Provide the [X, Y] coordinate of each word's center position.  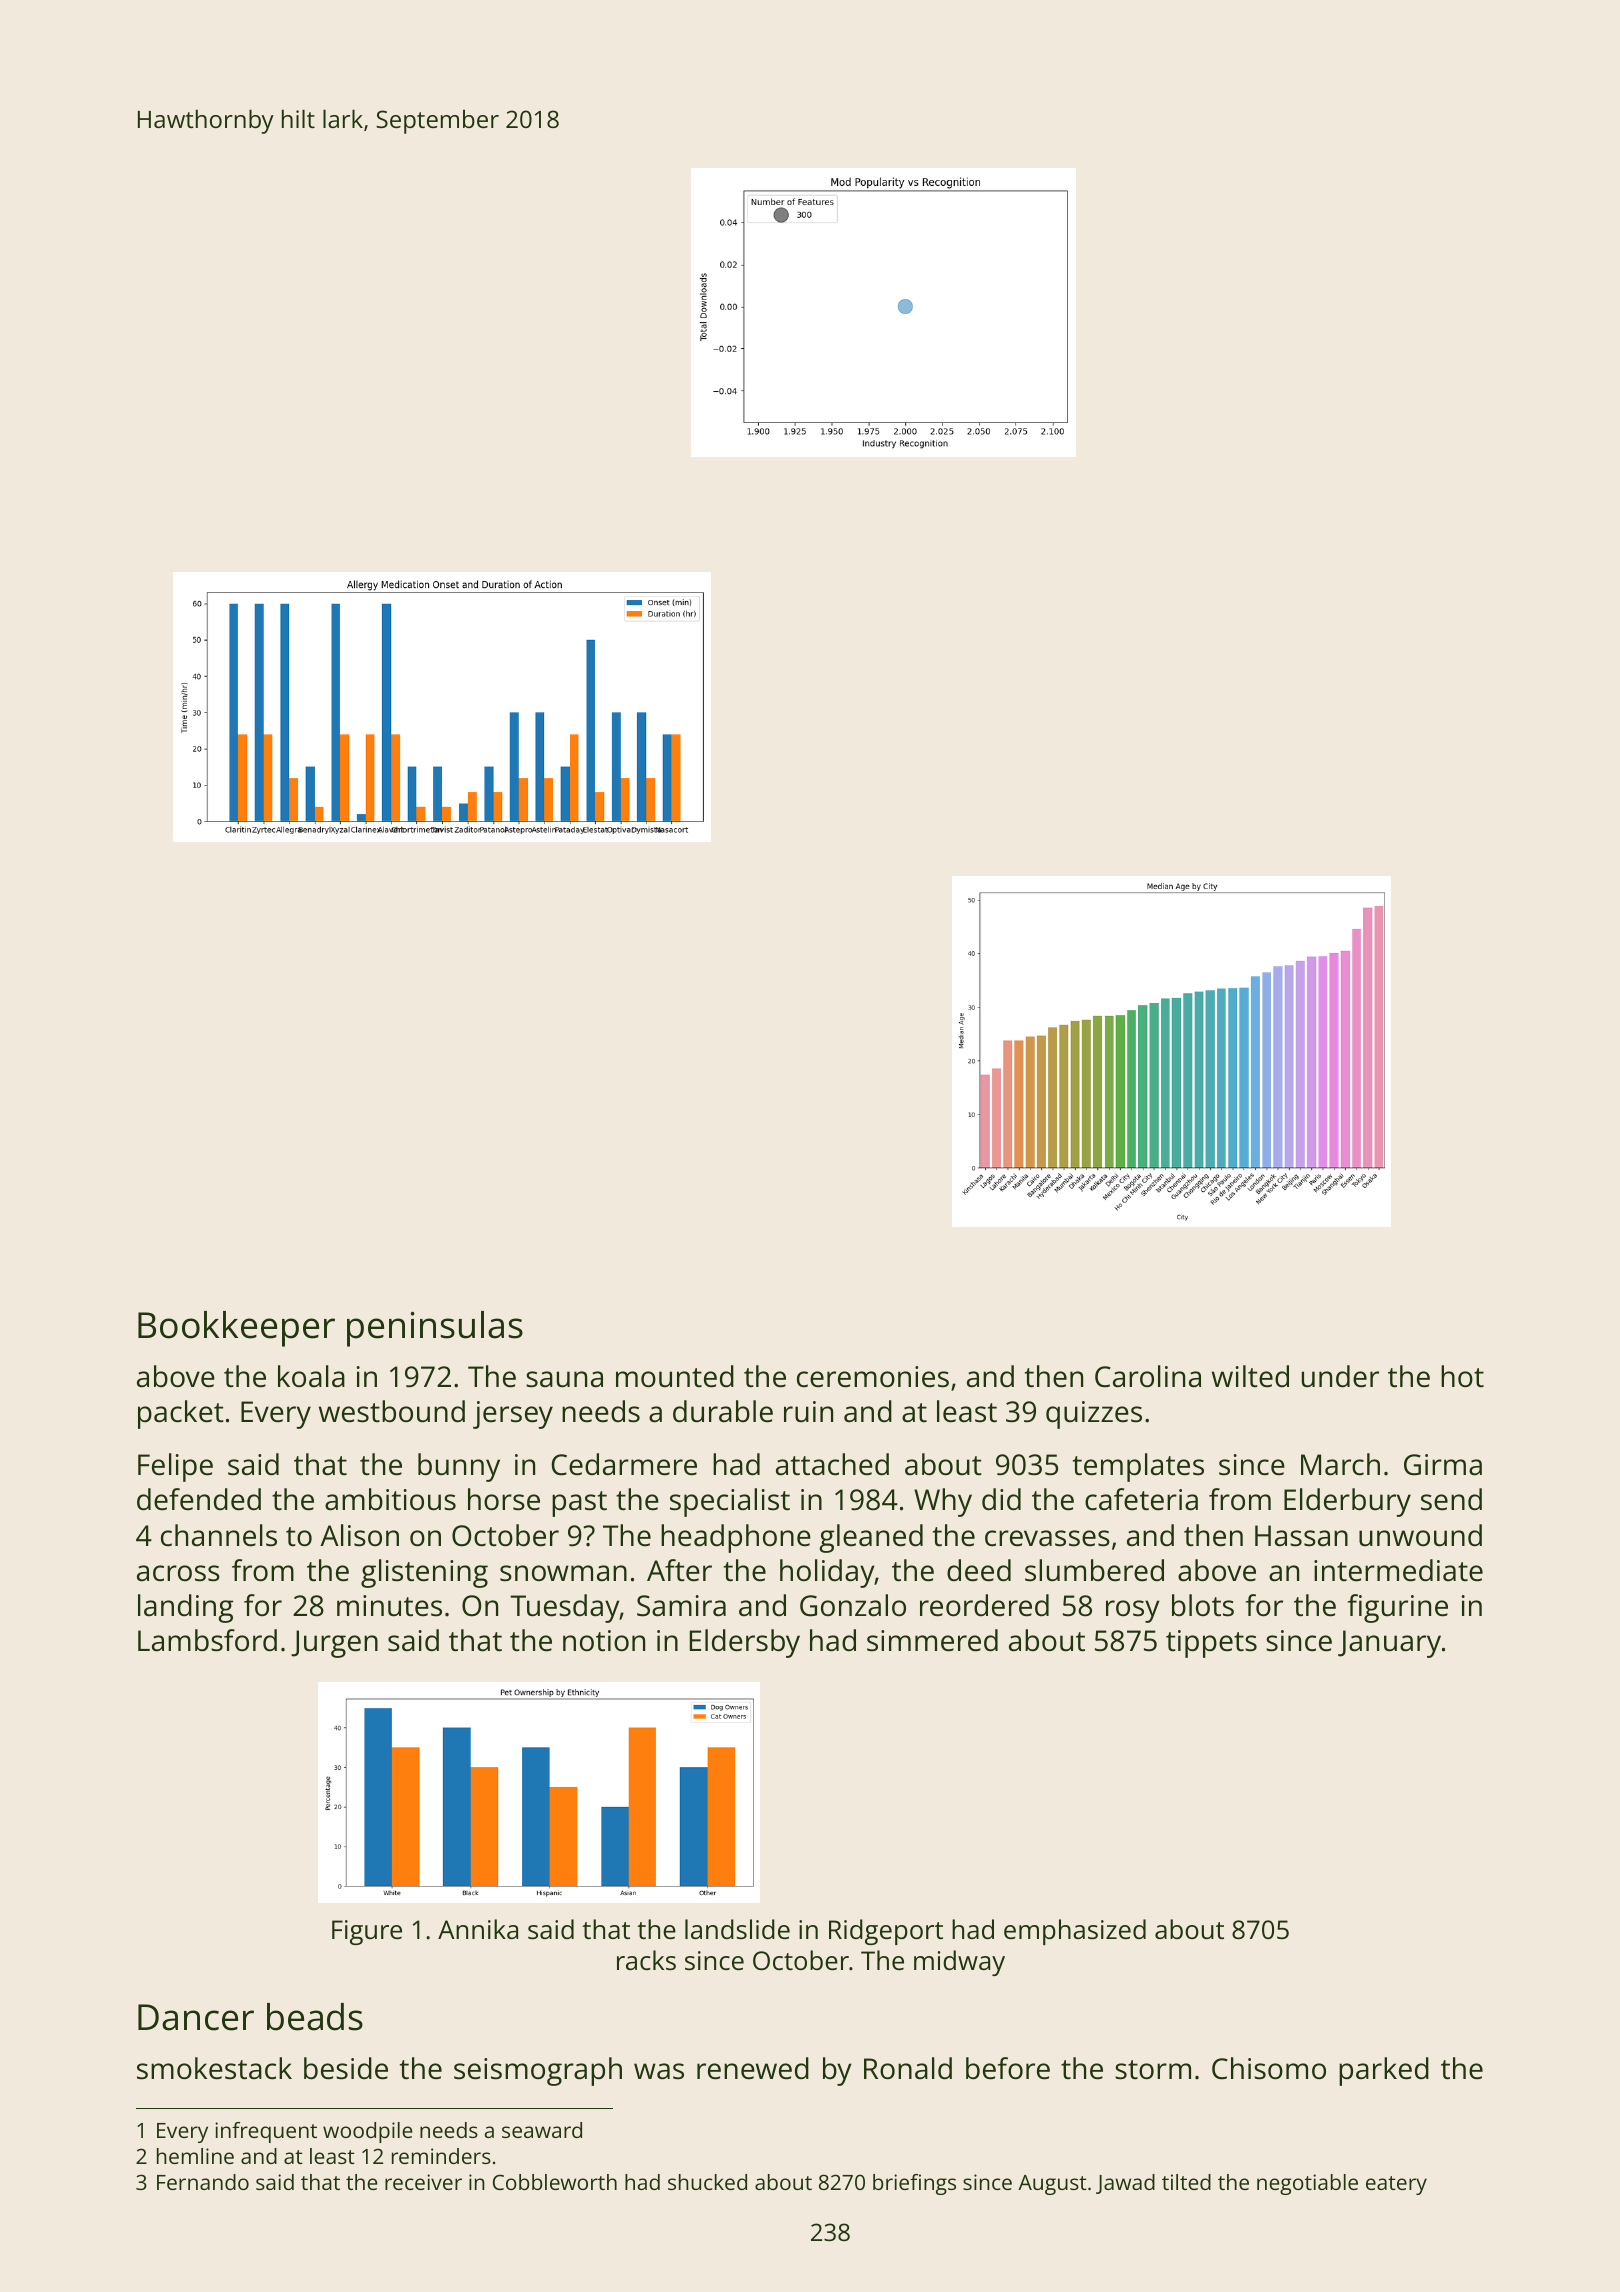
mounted [675, 1376]
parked [1384, 2071]
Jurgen [334, 1644]
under [1340, 1376]
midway [959, 1963]
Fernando [203, 2182]
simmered [932, 1640]
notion [604, 1641]
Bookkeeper [236, 1329]
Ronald [908, 2068]
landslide [737, 1929]
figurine [1398, 1608]
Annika [478, 1929]
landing [185, 1608]
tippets [1211, 1644]
